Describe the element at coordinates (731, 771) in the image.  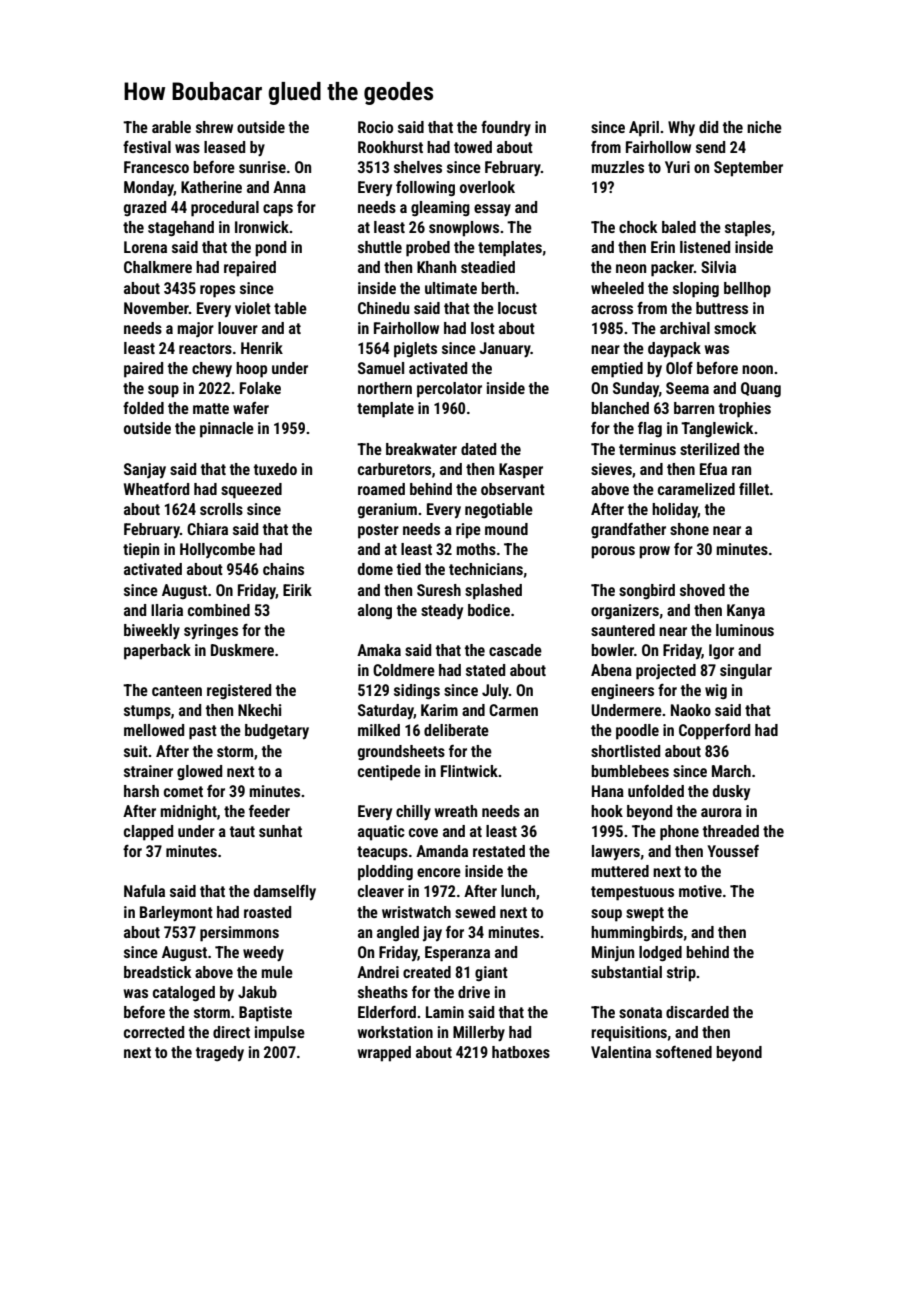
I see `March` at that location.
